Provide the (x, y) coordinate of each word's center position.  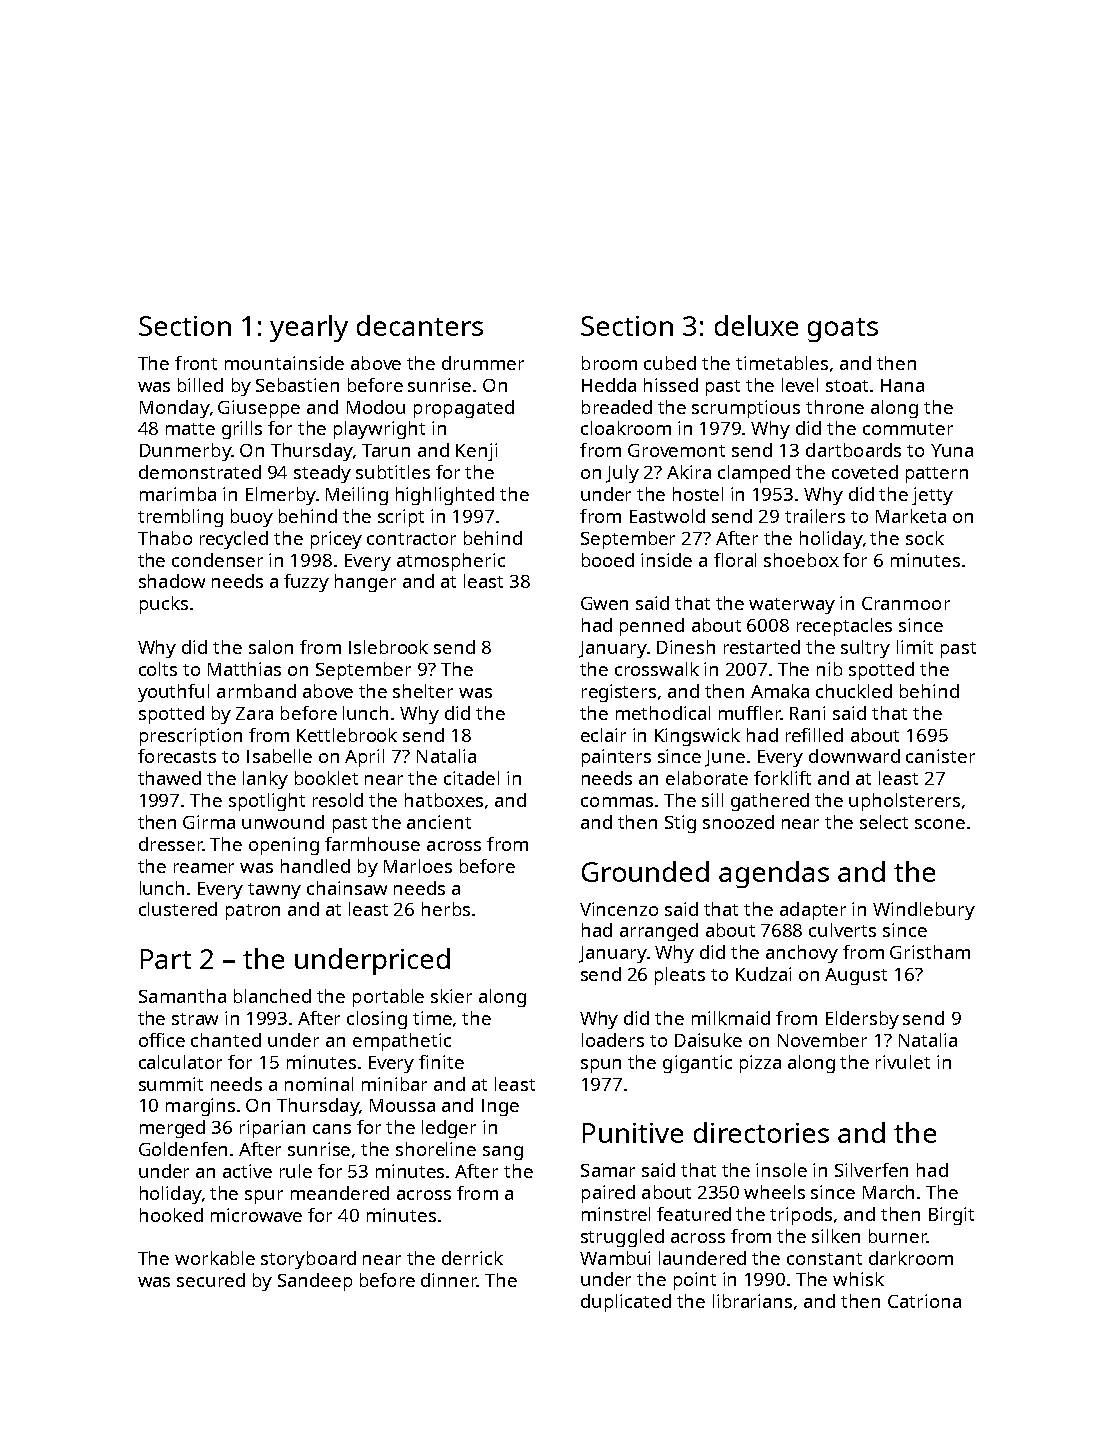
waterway (792, 606)
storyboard (308, 1260)
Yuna (952, 450)
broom (609, 363)
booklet (326, 778)
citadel (471, 778)
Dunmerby (185, 452)
